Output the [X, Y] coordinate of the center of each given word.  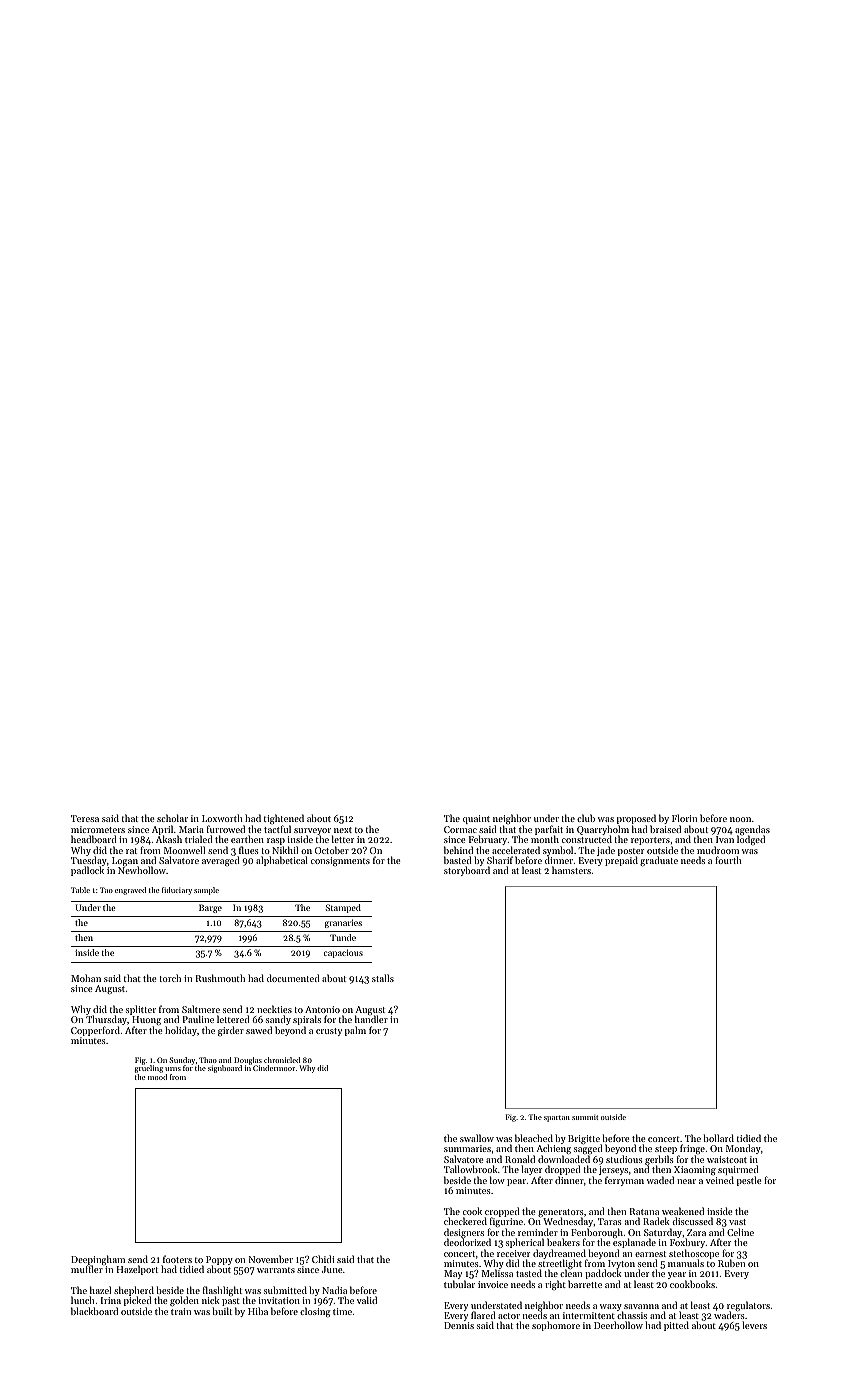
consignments [340, 861]
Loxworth [222, 818]
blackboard [94, 1311]
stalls [383, 978]
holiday [181, 1031]
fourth [728, 860]
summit [585, 1117]
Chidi [323, 1259]
